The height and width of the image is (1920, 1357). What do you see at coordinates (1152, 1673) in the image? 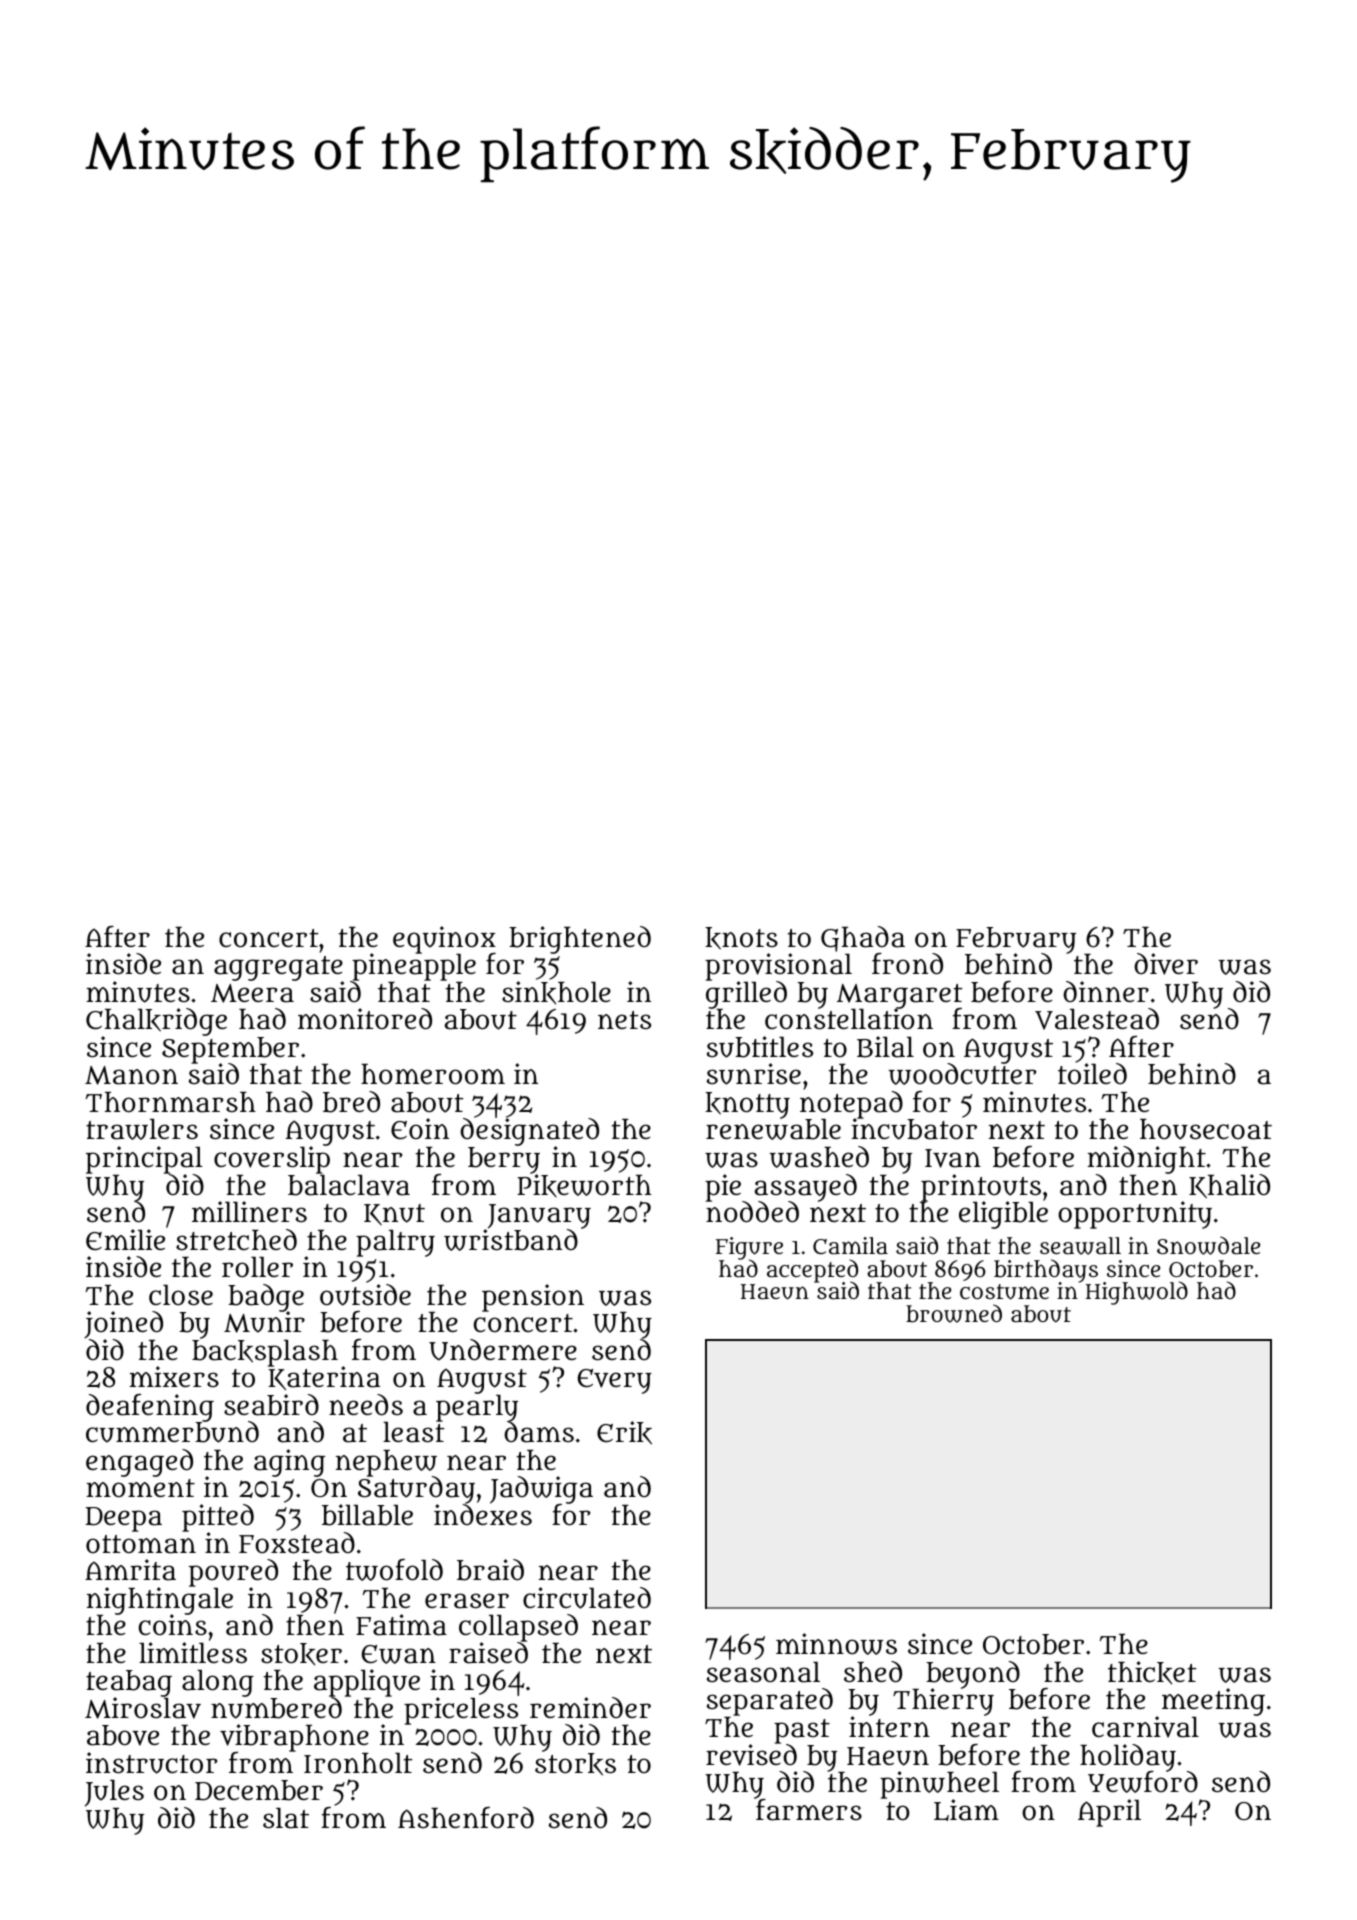
I see `thicket` at bounding box center [1152, 1673].
